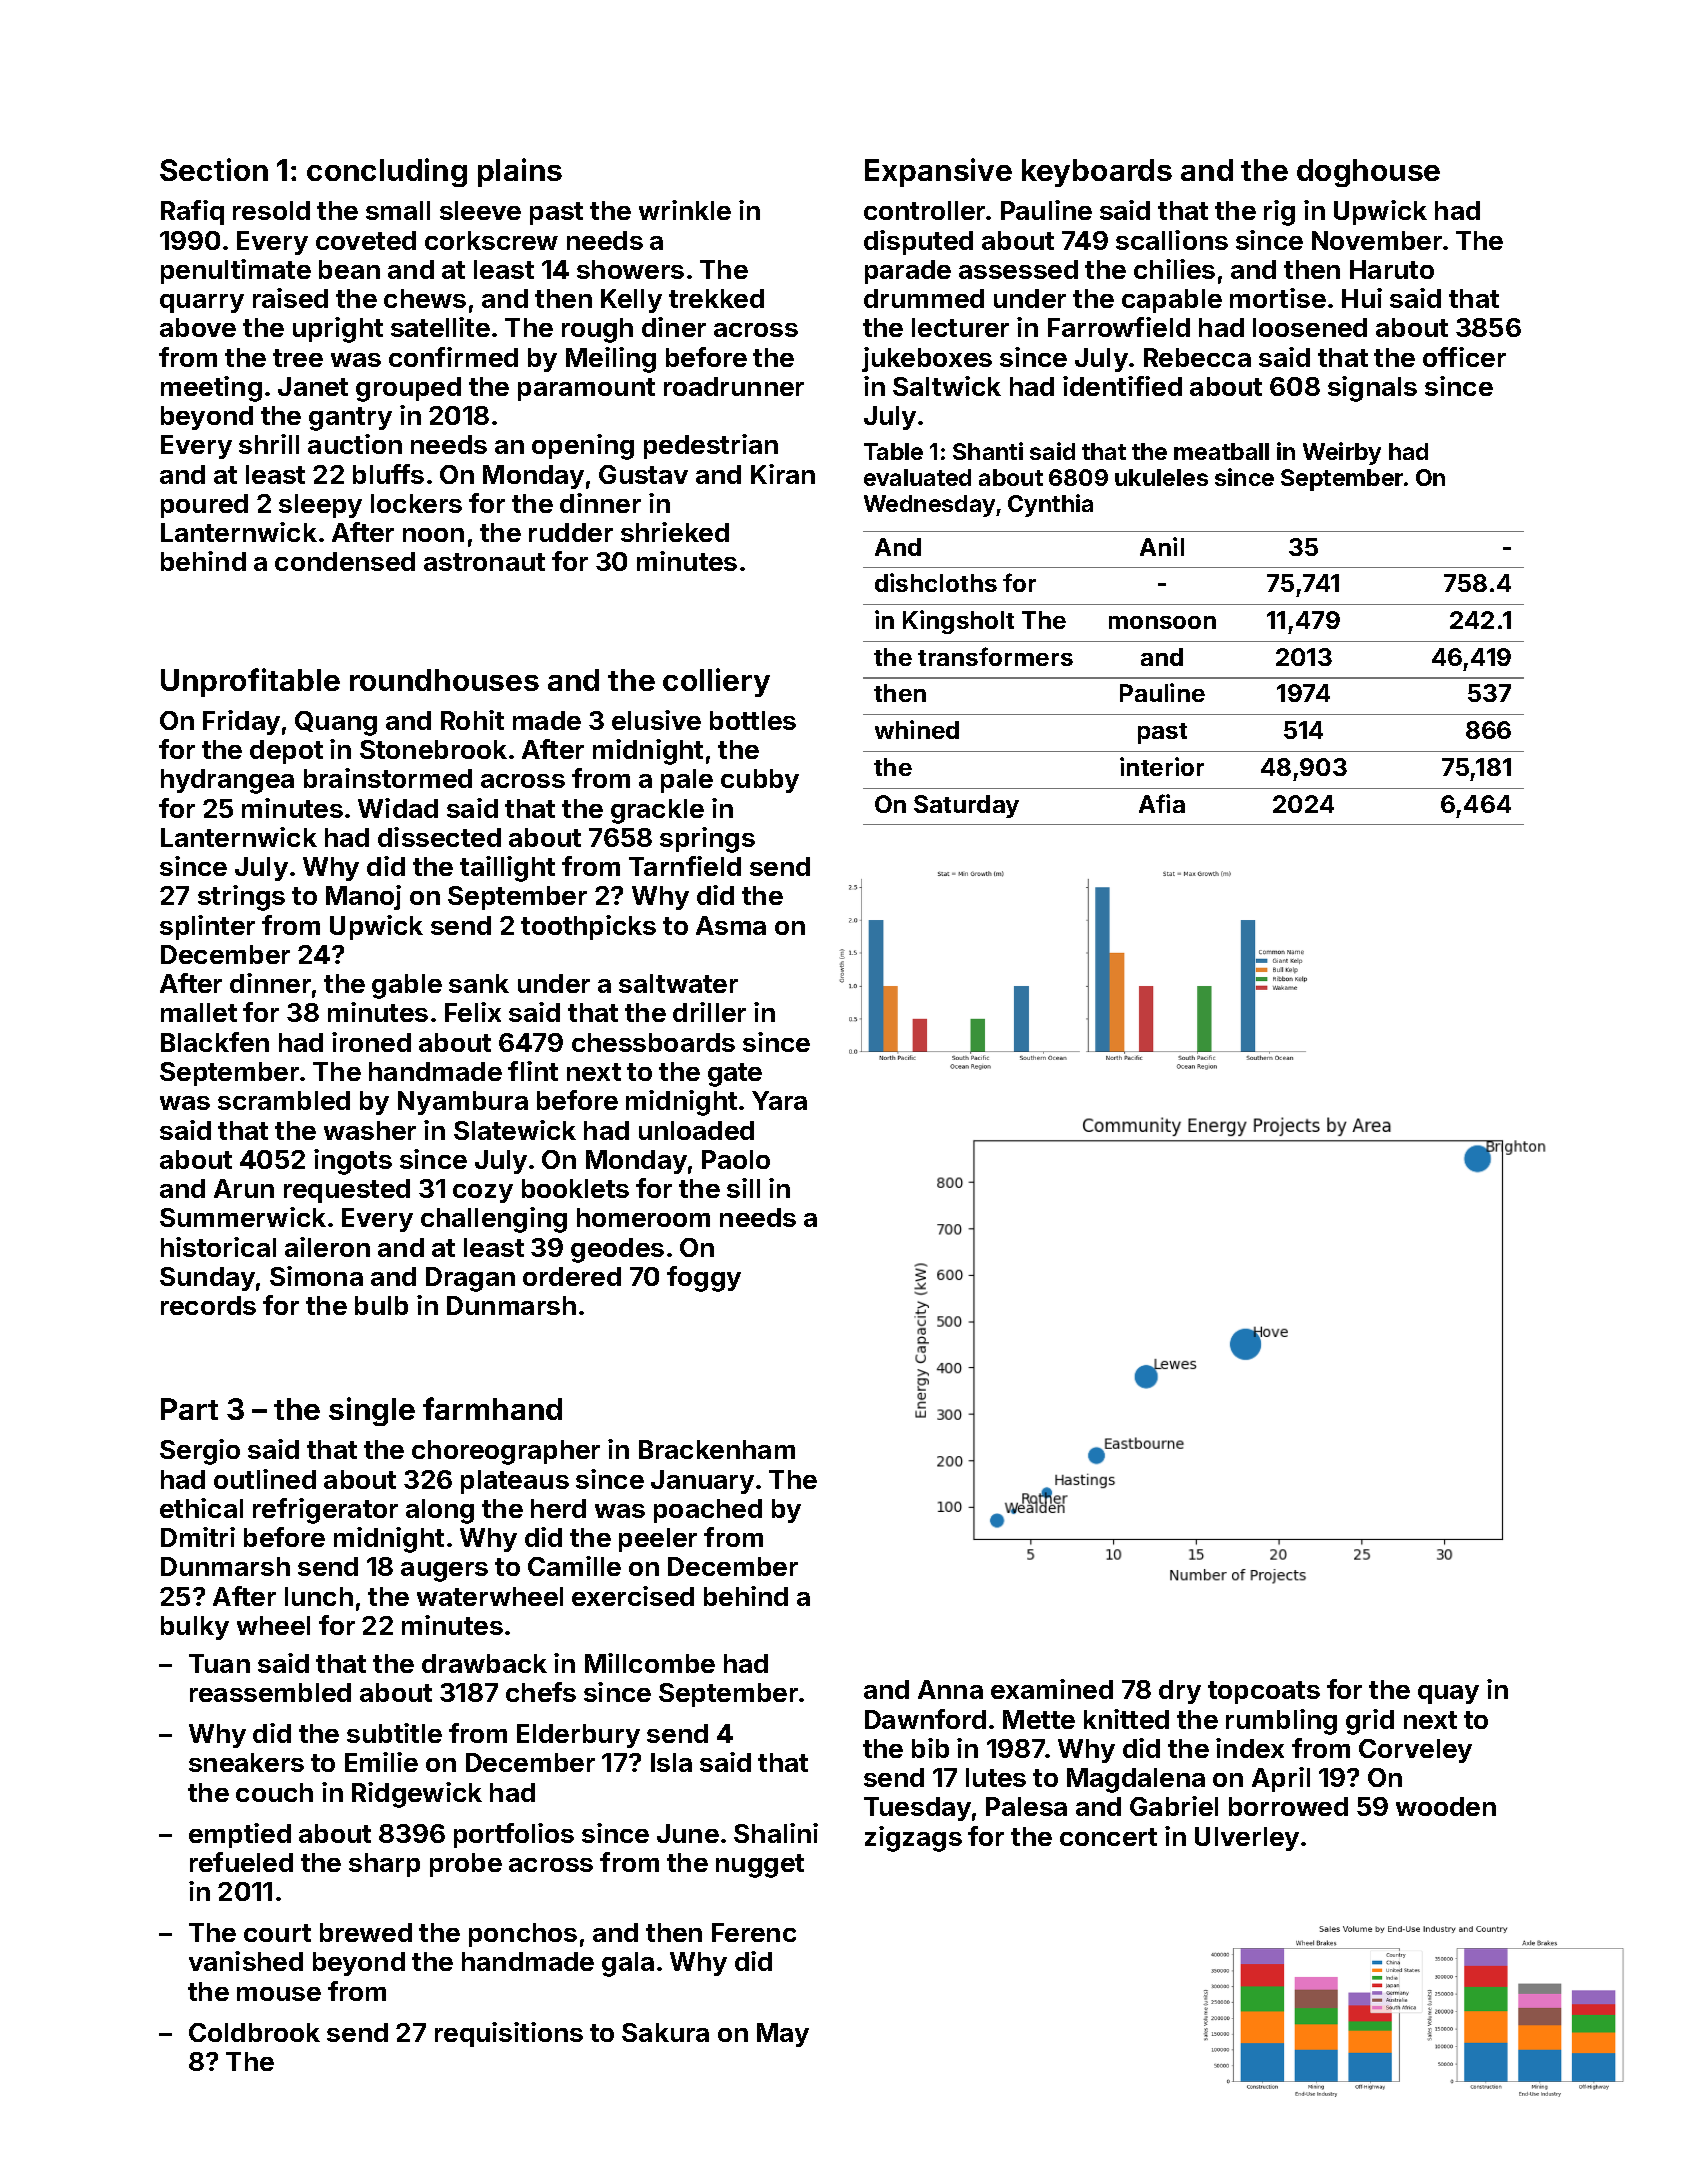 Image resolution: width=1683 pixels, height=2178 pixels. What do you see at coordinates (381, 1762) in the page?
I see `Emilie` at bounding box center [381, 1762].
